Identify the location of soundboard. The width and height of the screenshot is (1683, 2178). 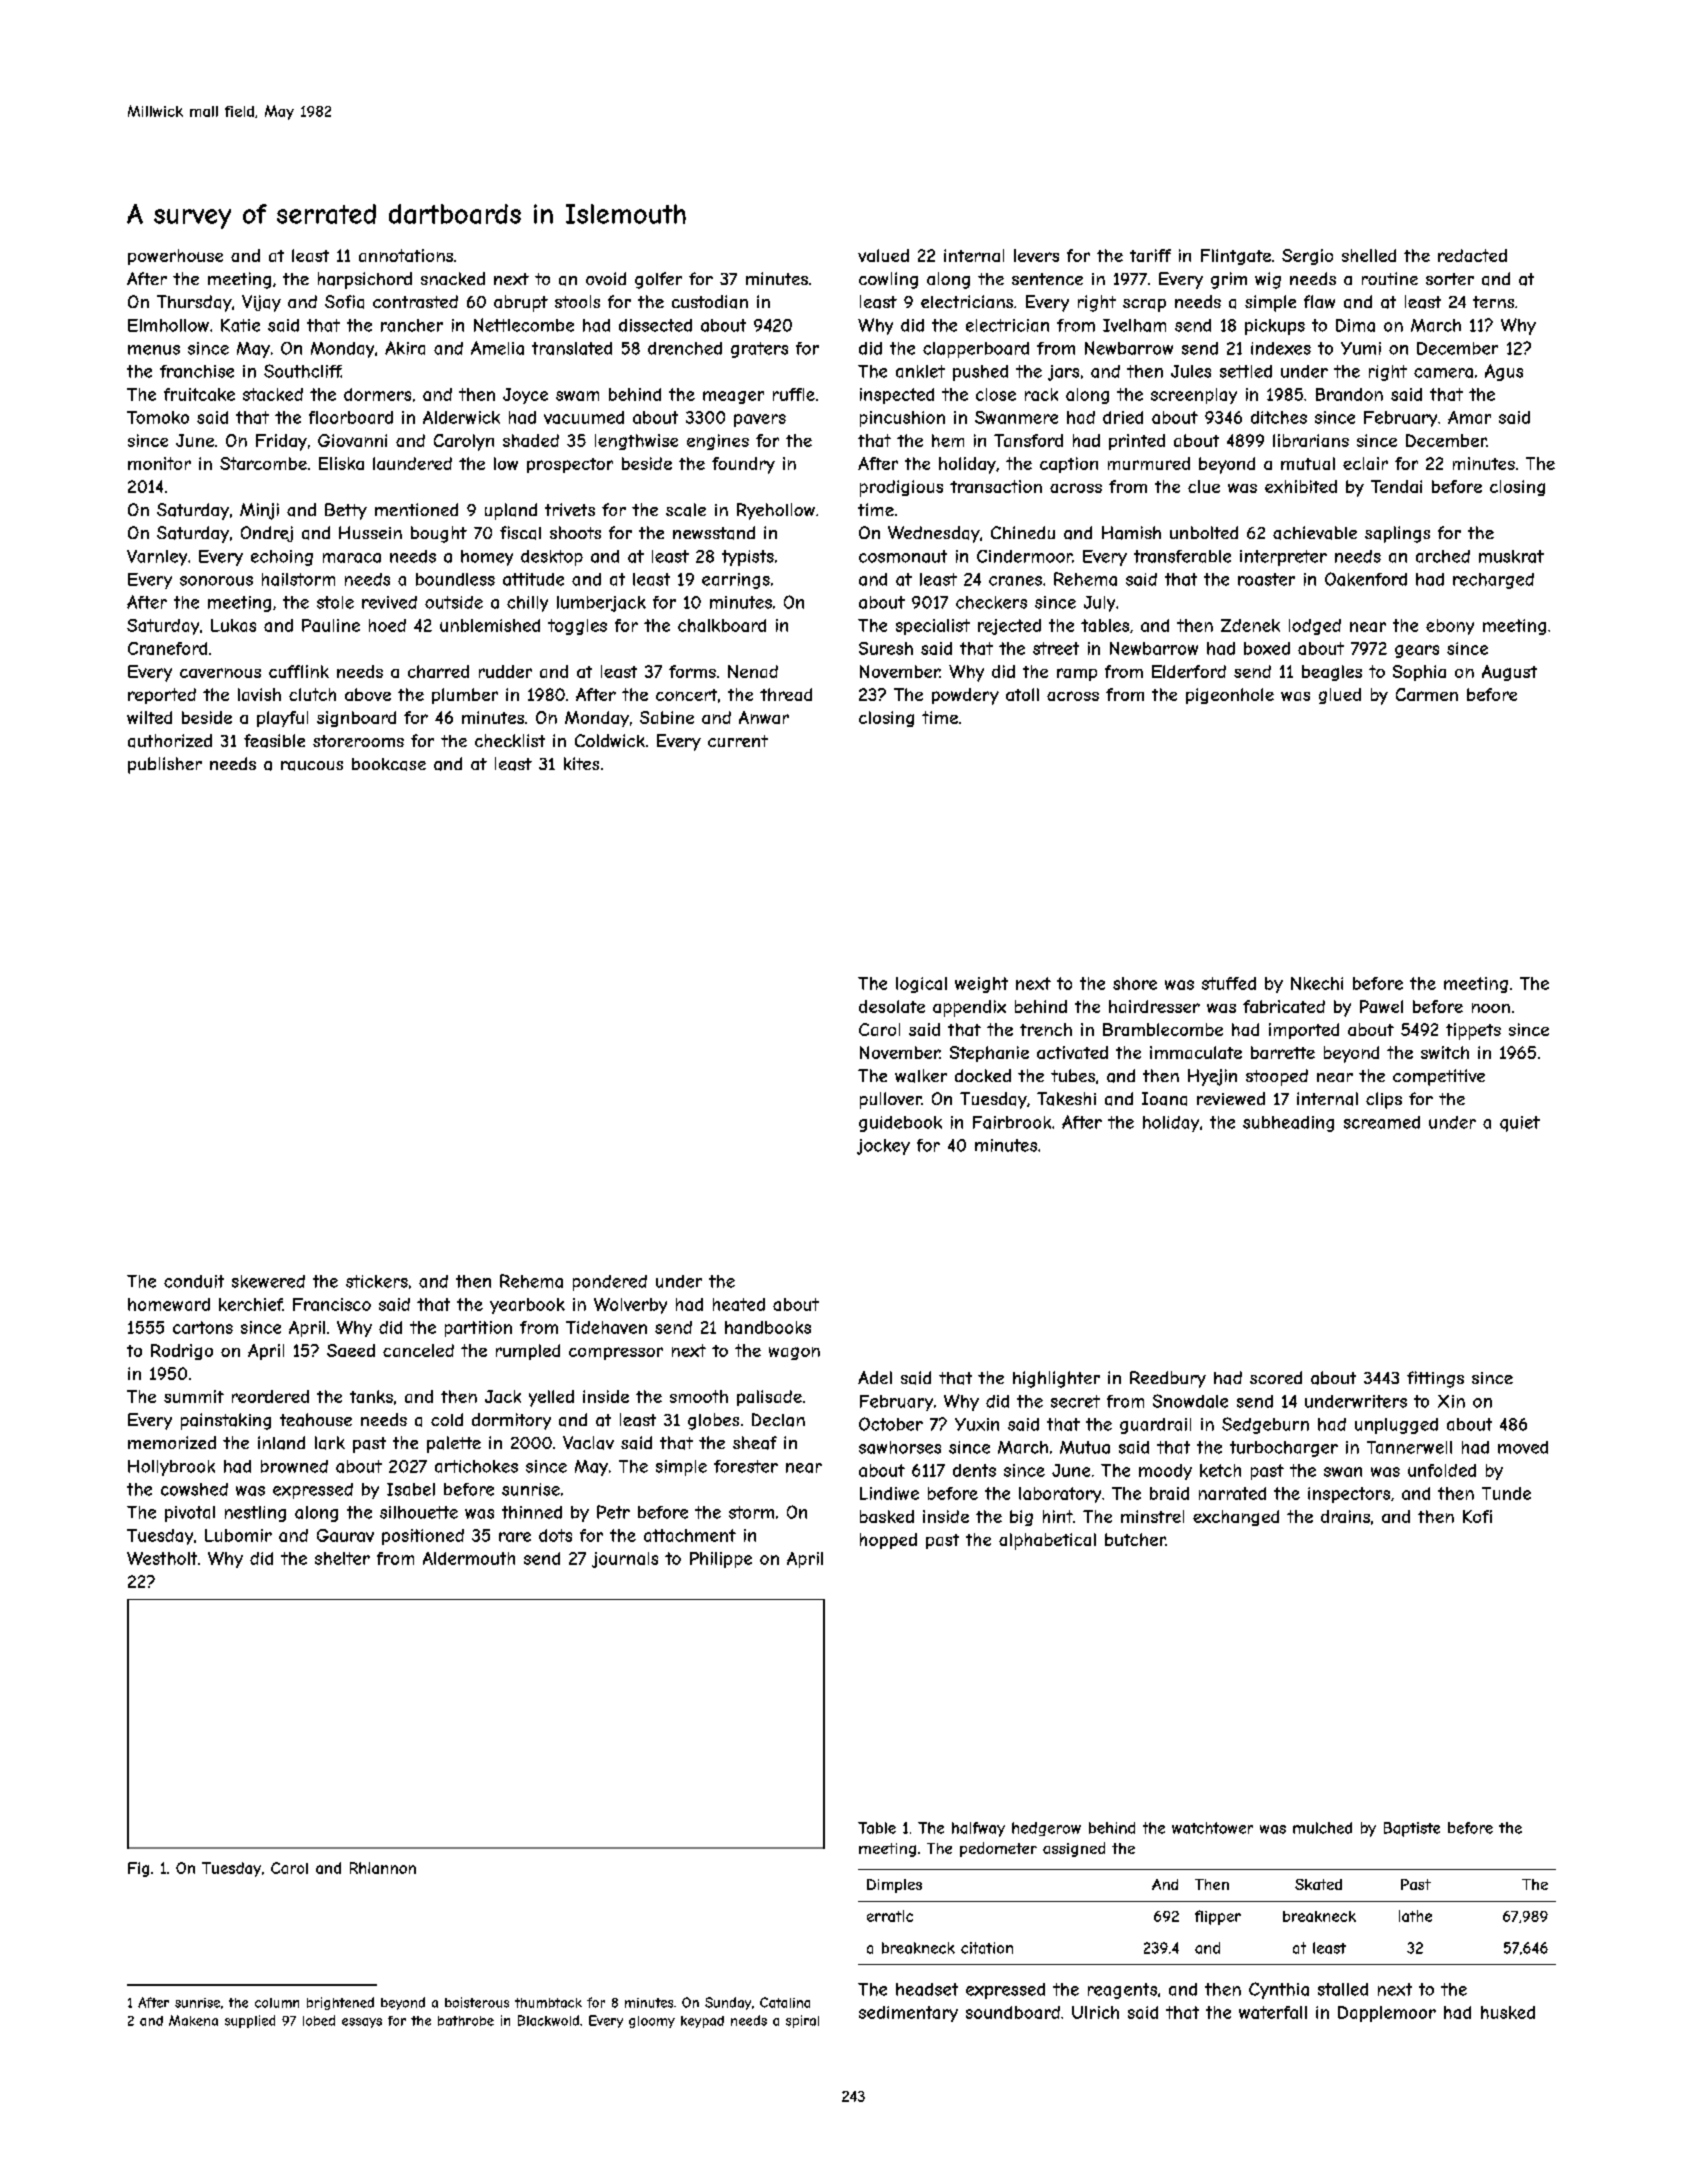
(1013, 2012).
